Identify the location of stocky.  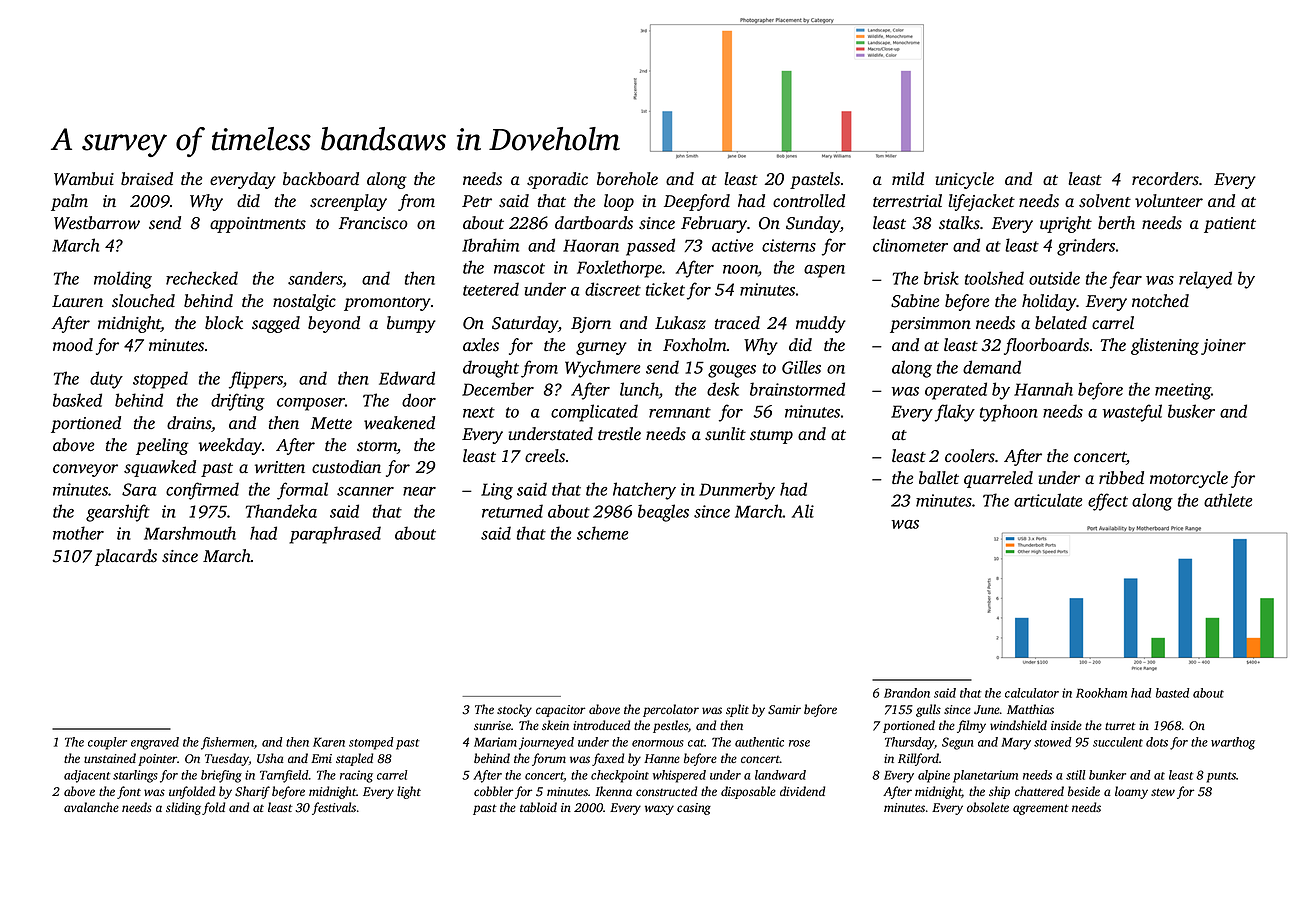
(514, 710).
